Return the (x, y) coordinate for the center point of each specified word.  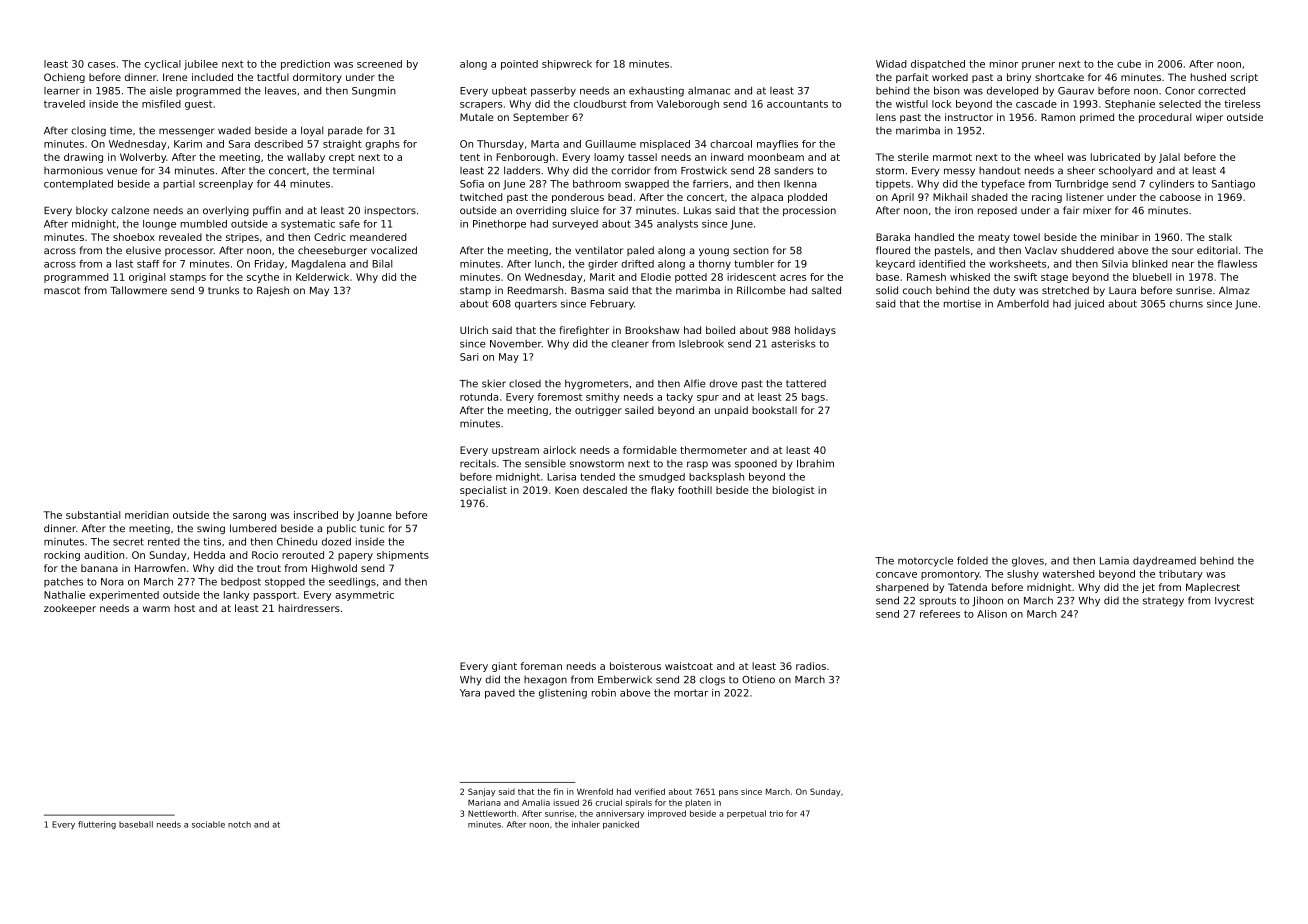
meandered (378, 237)
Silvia (1115, 264)
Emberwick (625, 679)
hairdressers (309, 608)
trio (776, 813)
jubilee (201, 65)
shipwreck (567, 65)
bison (947, 90)
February (612, 304)
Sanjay (481, 792)
